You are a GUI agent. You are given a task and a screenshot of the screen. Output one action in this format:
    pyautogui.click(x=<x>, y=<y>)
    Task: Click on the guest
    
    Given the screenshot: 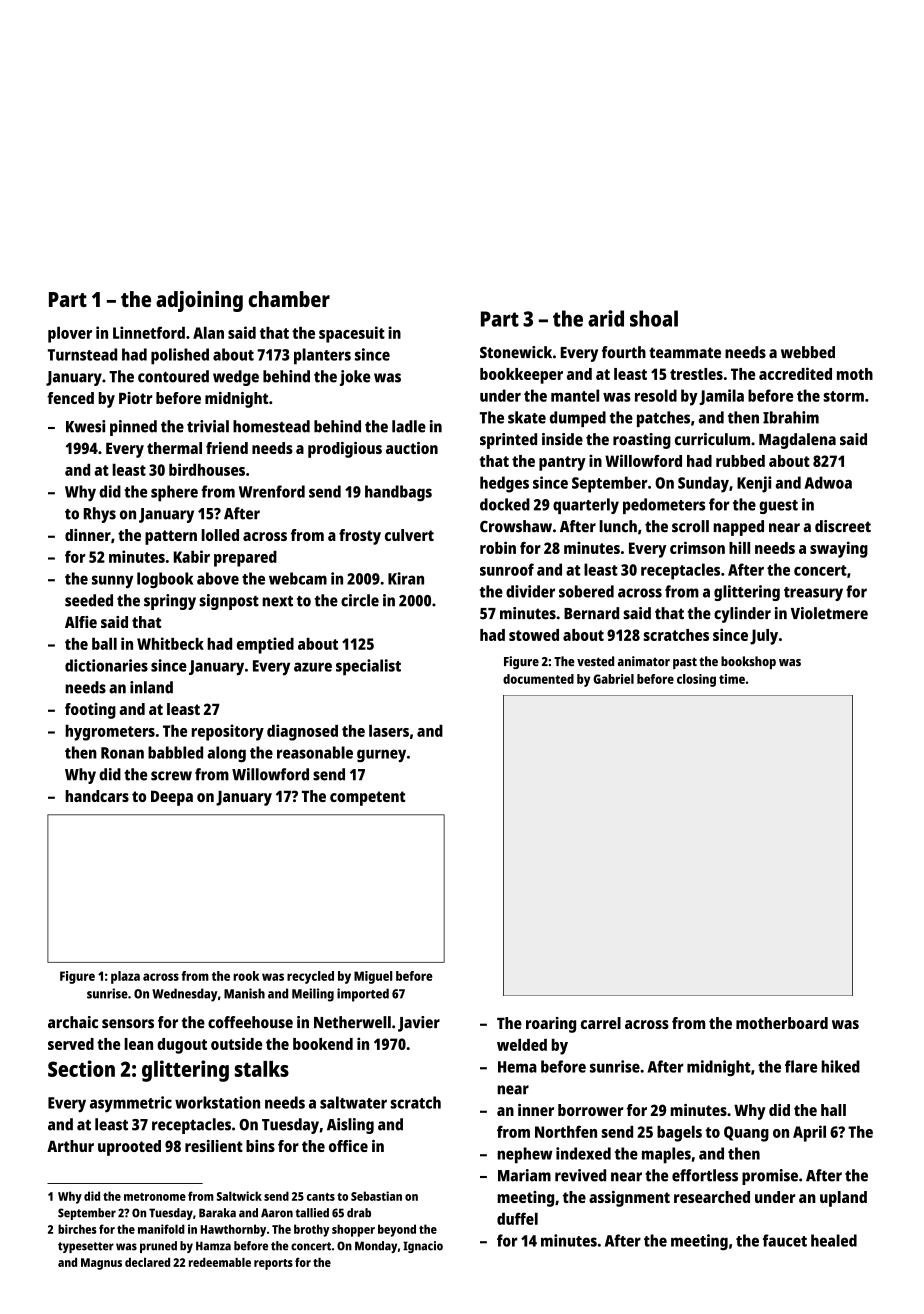 What is the action you would take?
    pyautogui.click(x=778, y=507)
